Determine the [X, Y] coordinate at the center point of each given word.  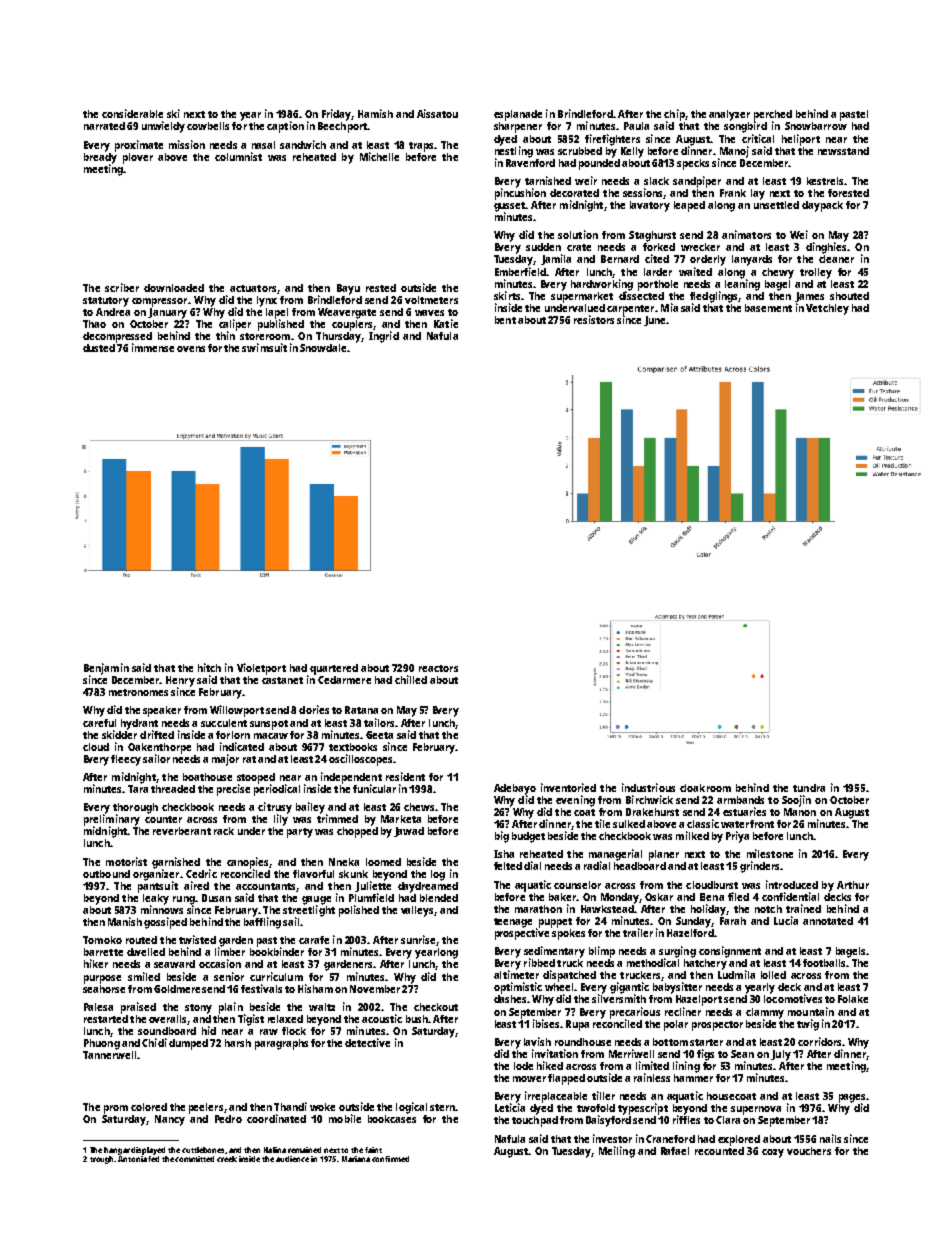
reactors [438, 668]
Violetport [261, 669]
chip [674, 115]
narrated [104, 126]
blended [439, 898]
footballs [824, 963]
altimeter [516, 974]
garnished [176, 863]
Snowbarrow [816, 126]
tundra [809, 788]
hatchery [705, 964]
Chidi [154, 1042]
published [281, 325]
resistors [594, 319]
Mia [669, 307]
